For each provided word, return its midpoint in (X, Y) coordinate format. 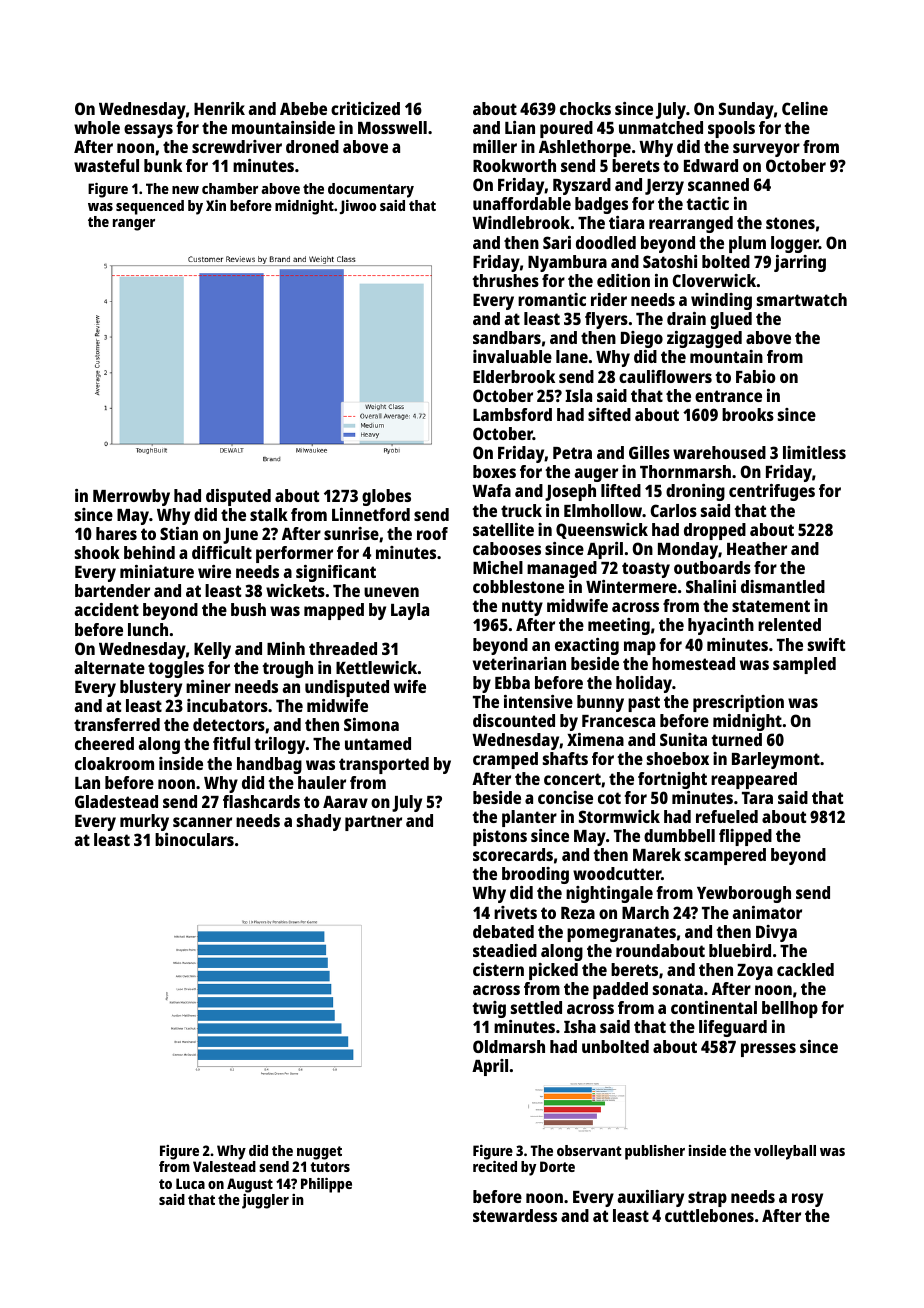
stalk (269, 514)
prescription (738, 703)
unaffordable (522, 203)
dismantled (783, 586)
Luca (190, 1183)
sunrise (351, 533)
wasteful (106, 165)
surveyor (766, 150)
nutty (522, 608)
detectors (229, 724)
